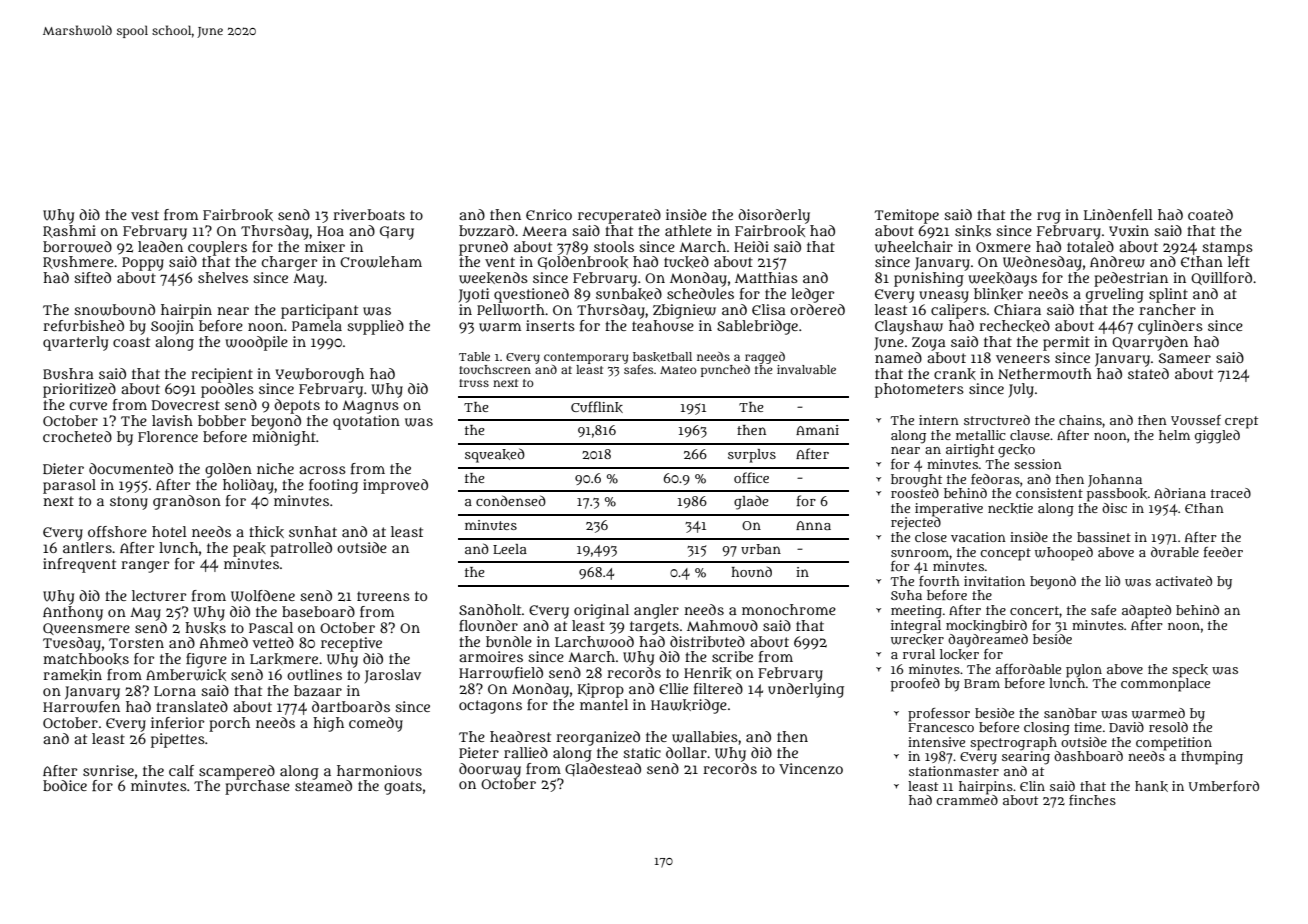 The width and height of the screenshot is (1308, 924). I want to click on finches, so click(1092, 800).
